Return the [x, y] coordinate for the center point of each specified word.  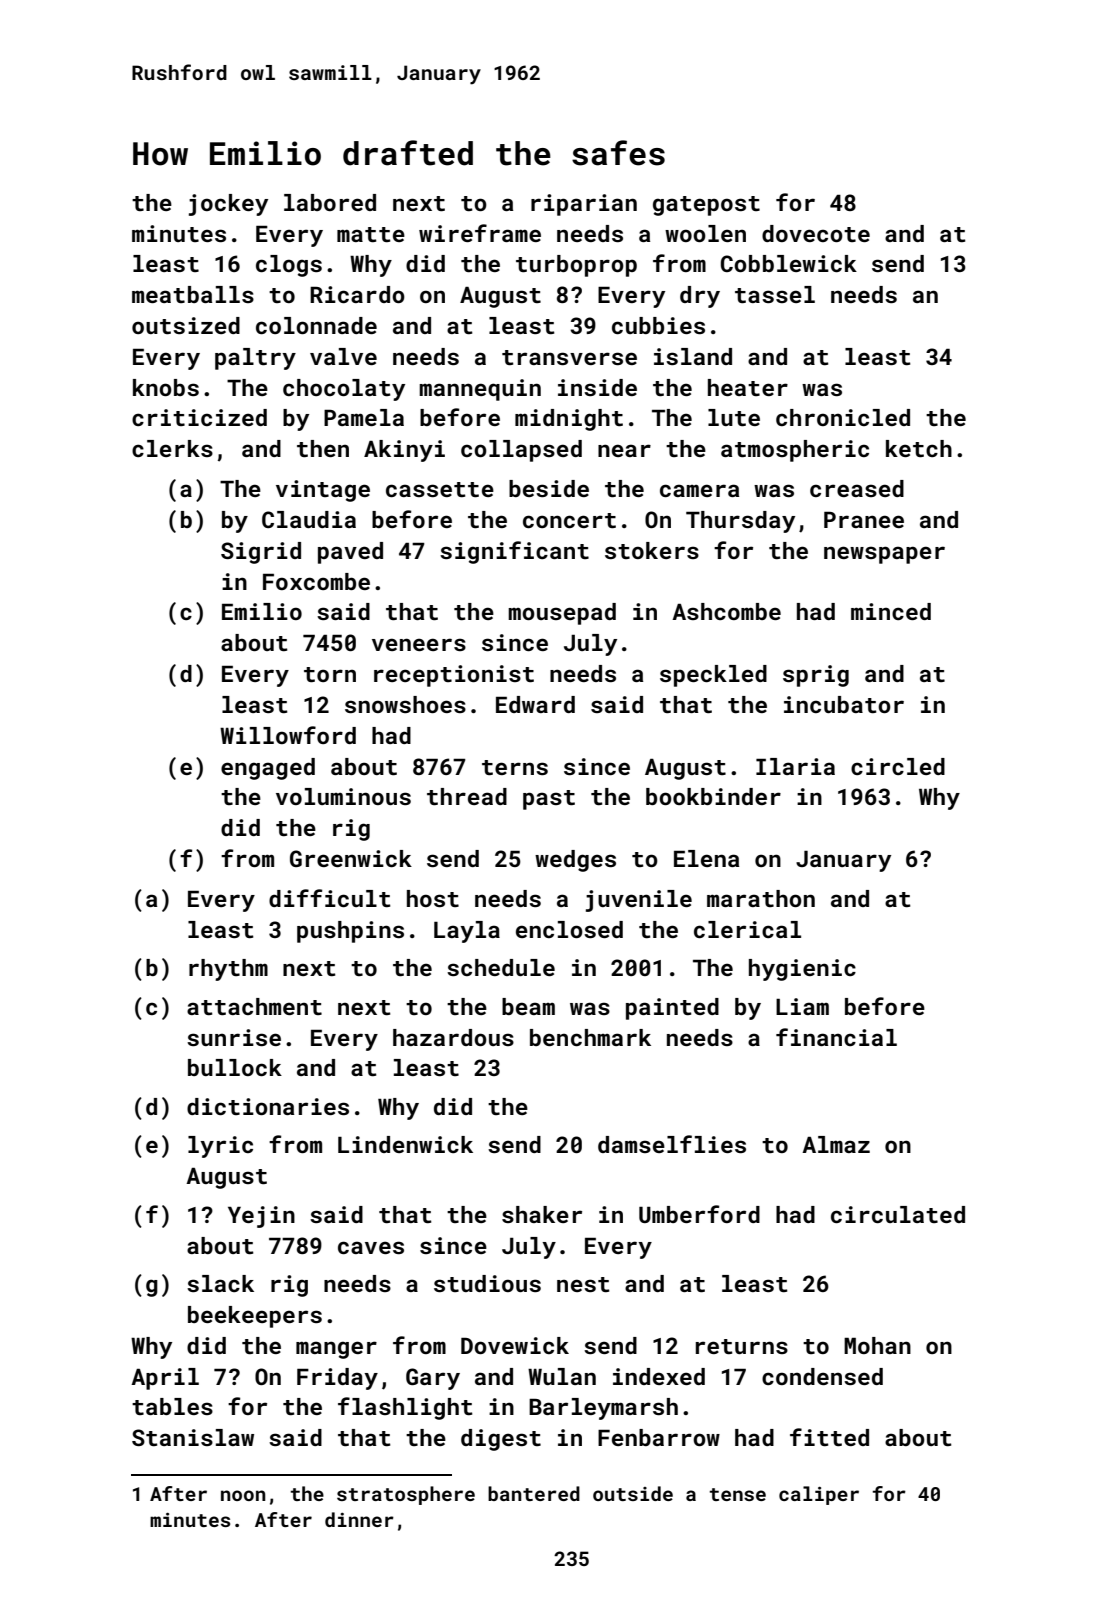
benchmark [590, 1037]
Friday [337, 1379]
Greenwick [351, 858]
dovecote [816, 233]
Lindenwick [405, 1144]
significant [514, 552]
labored [330, 202]
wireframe [480, 233]
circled [898, 766]
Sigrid [261, 553]
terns [515, 767]
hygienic [802, 970]
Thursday [740, 522]
